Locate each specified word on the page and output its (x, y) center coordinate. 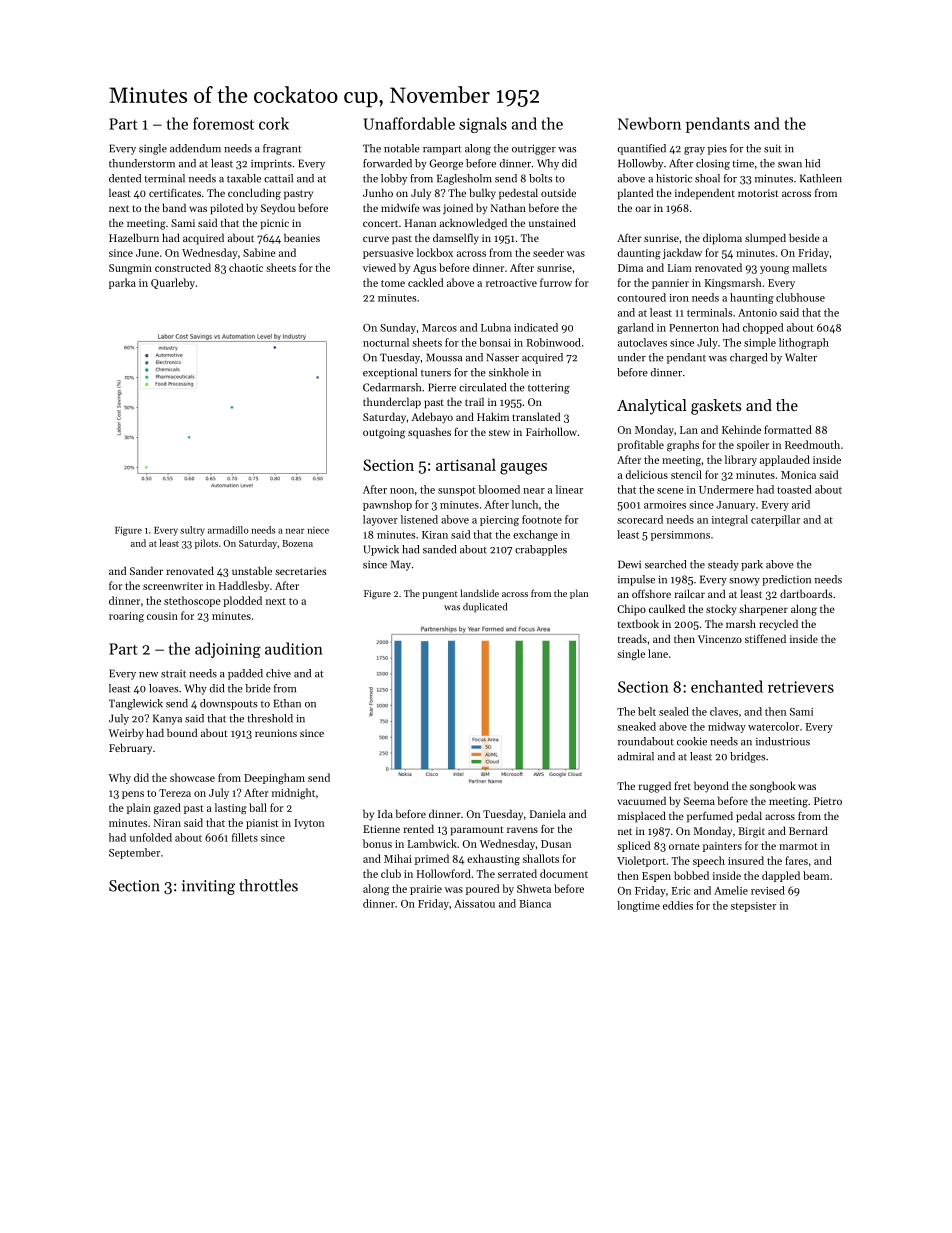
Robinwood (554, 342)
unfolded (151, 837)
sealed (674, 711)
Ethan (287, 703)
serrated (517, 873)
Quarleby (173, 283)
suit (772, 148)
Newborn (649, 123)
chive (278, 673)
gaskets (716, 407)
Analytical (652, 407)
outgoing (384, 433)
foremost (223, 123)
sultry (192, 531)
